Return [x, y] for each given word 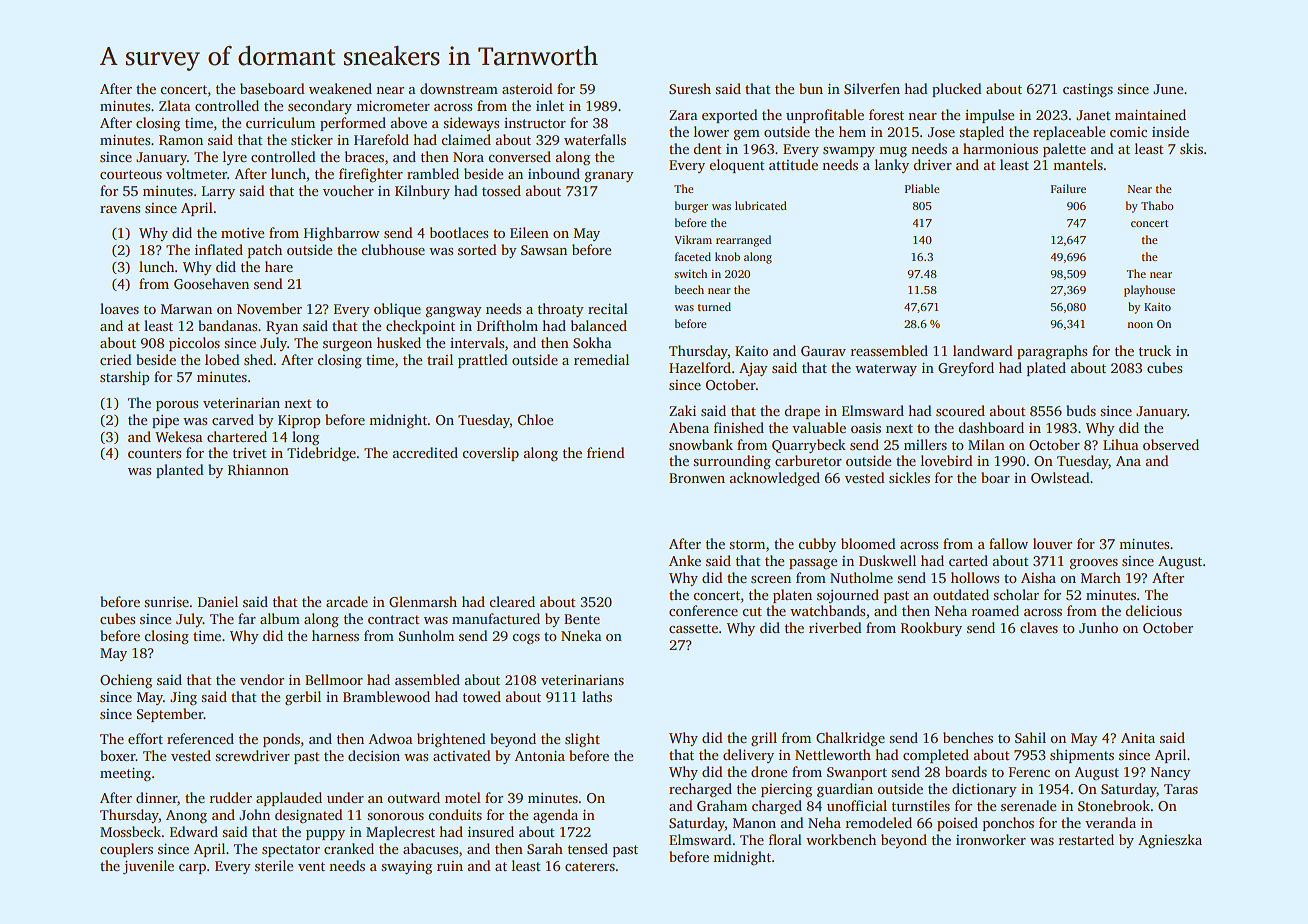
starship [124, 378]
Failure [1068, 188]
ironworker [991, 839]
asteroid [527, 88]
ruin [450, 866]
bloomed [868, 543]
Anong [186, 816]
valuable [819, 427]
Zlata [175, 105]
